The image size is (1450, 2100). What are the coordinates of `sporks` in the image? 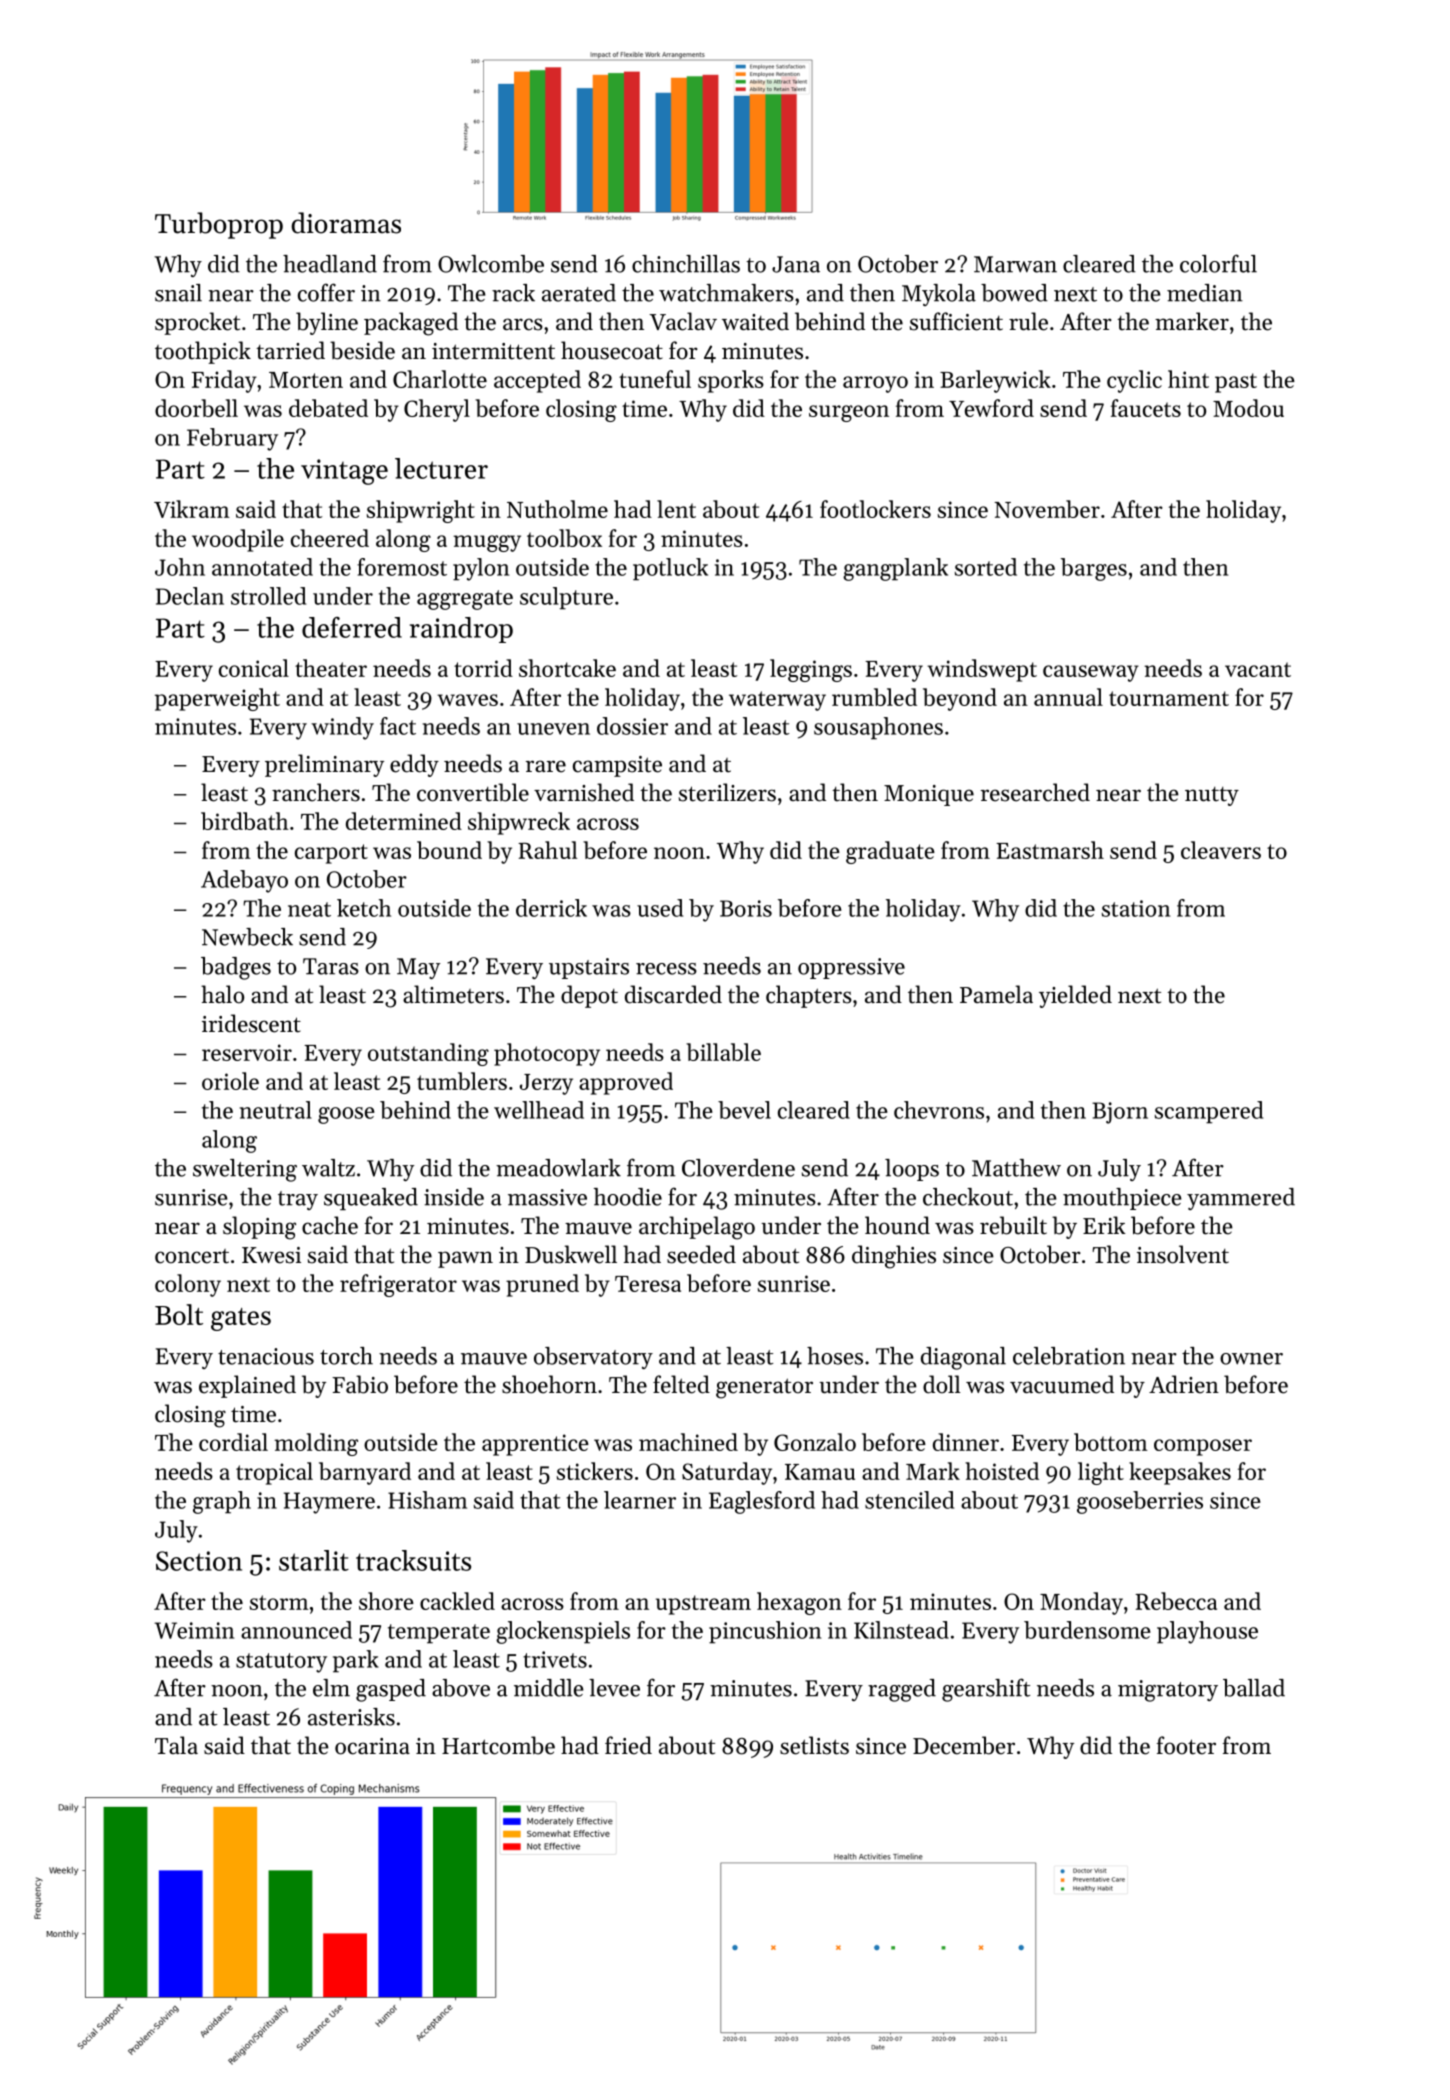 It's located at (731, 381).
